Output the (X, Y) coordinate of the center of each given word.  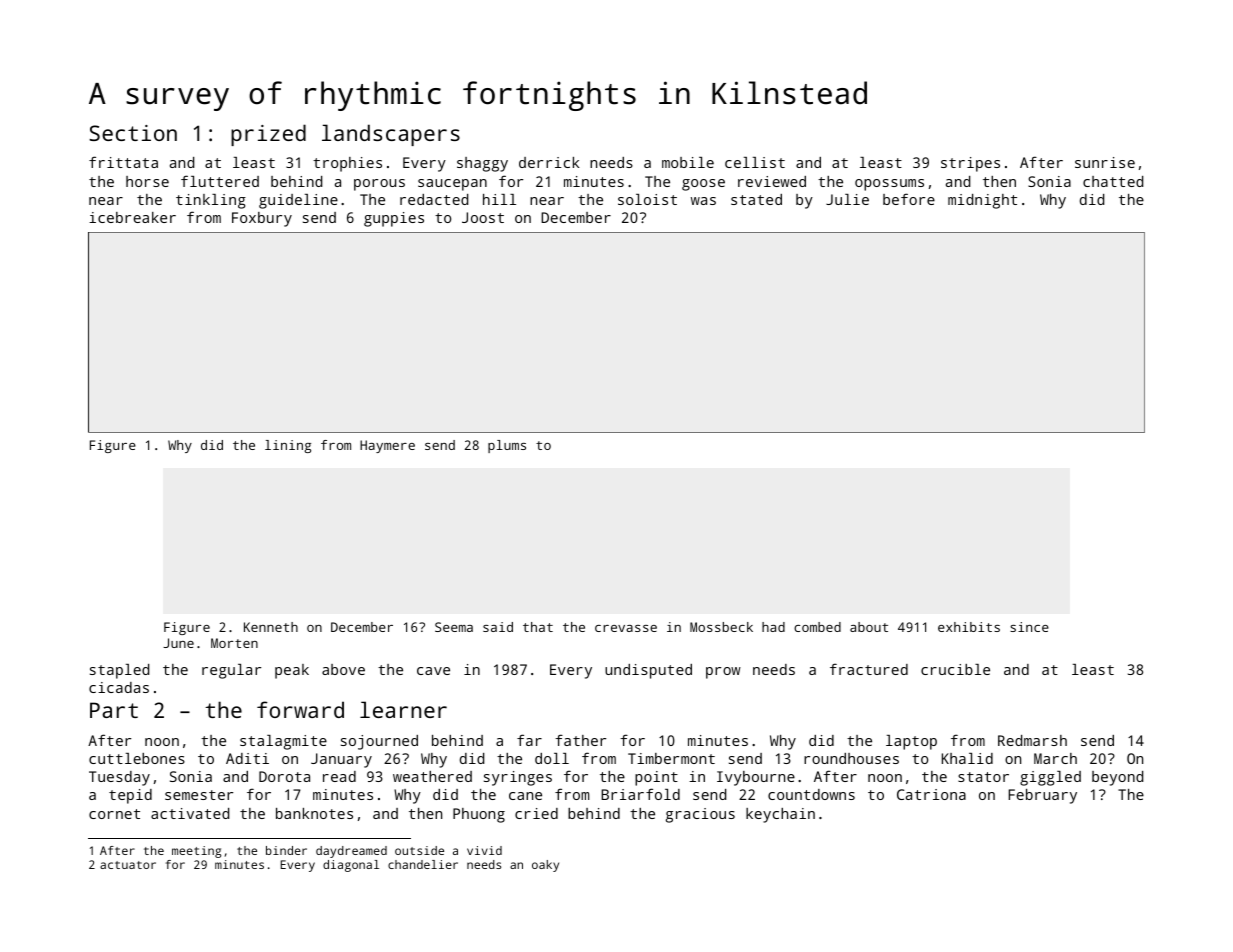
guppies (394, 219)
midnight (982, 201)
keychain (780, 815)
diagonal (351, 866)
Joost (483, 217)
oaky (545, 866)
